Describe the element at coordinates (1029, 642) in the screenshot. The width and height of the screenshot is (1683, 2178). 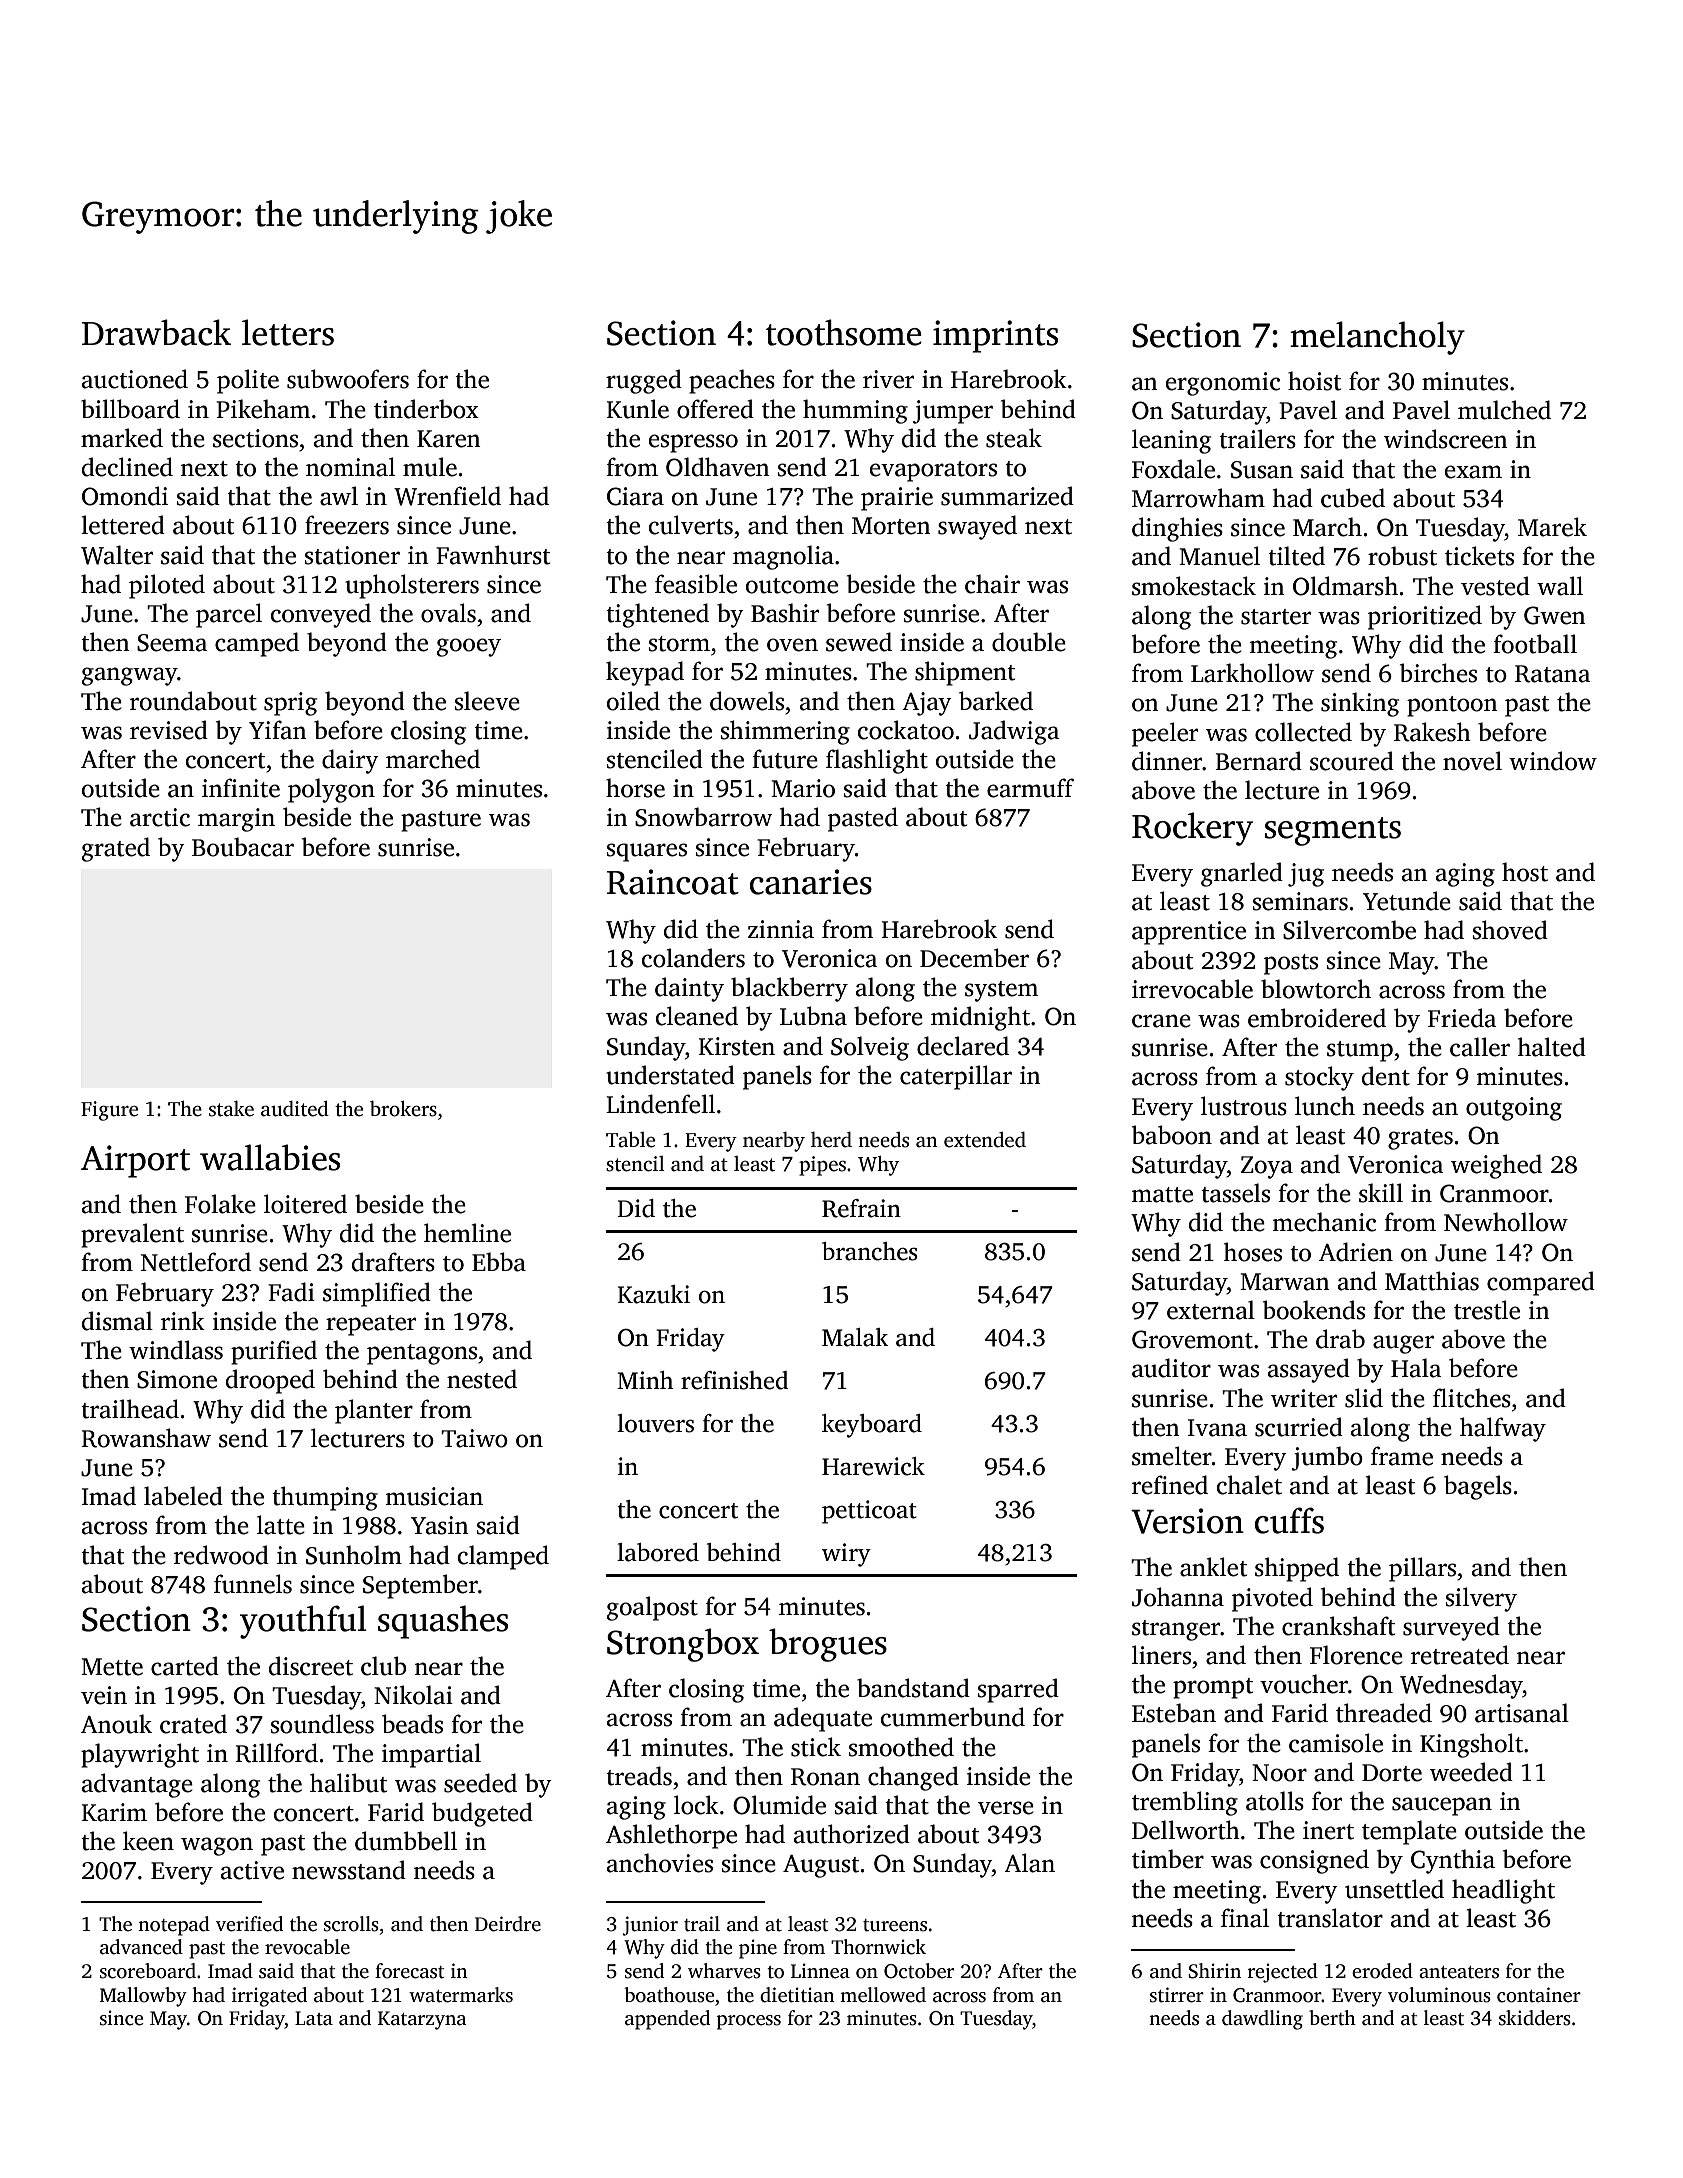
I see `double` at that location.
